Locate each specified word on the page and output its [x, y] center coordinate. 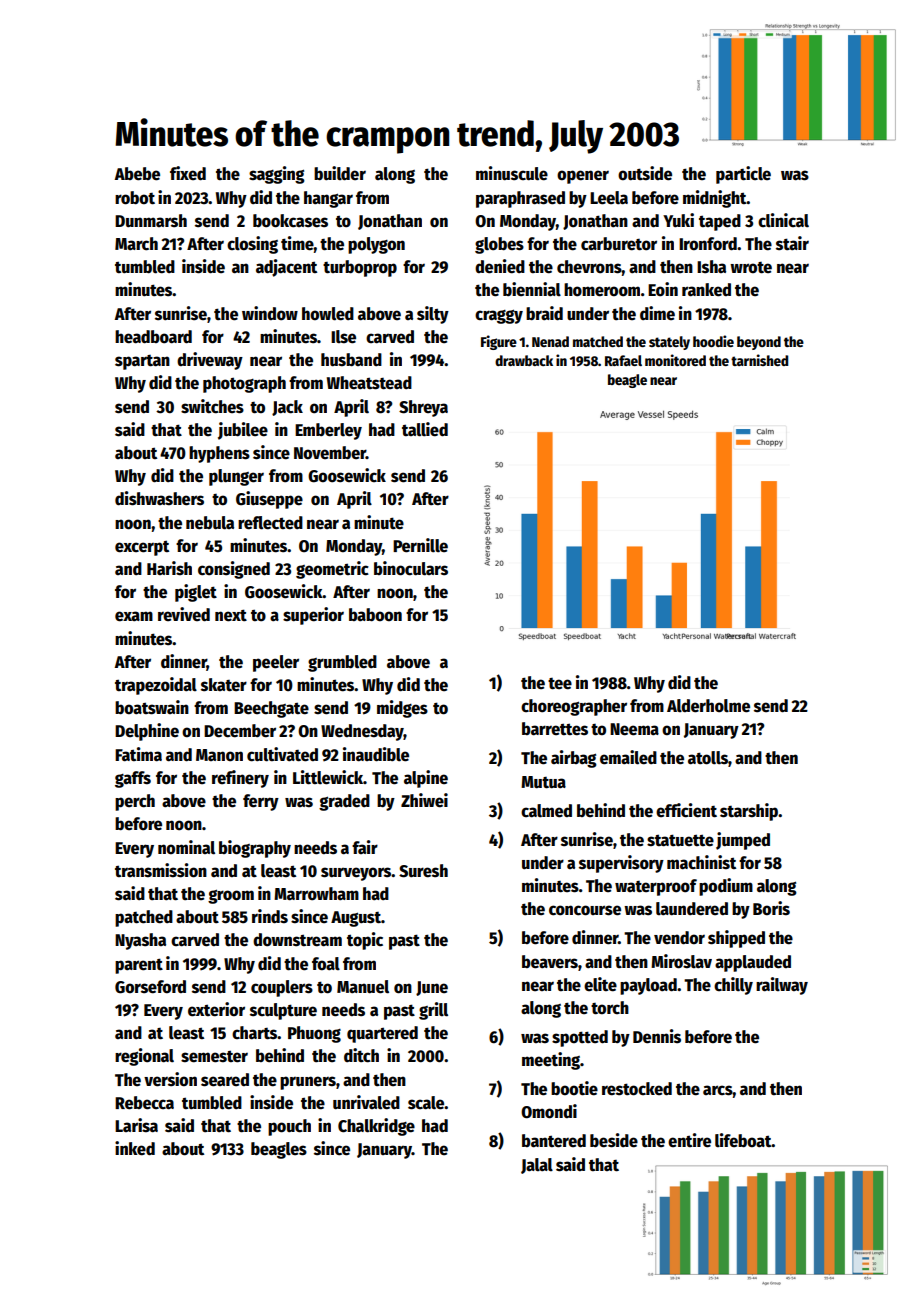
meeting [551, 1061]
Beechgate [271, 709]
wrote [751, 268]
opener [583, 177]
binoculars [411, 568]
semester [214, 1056]
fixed [188, 173]
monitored [675, 360]
